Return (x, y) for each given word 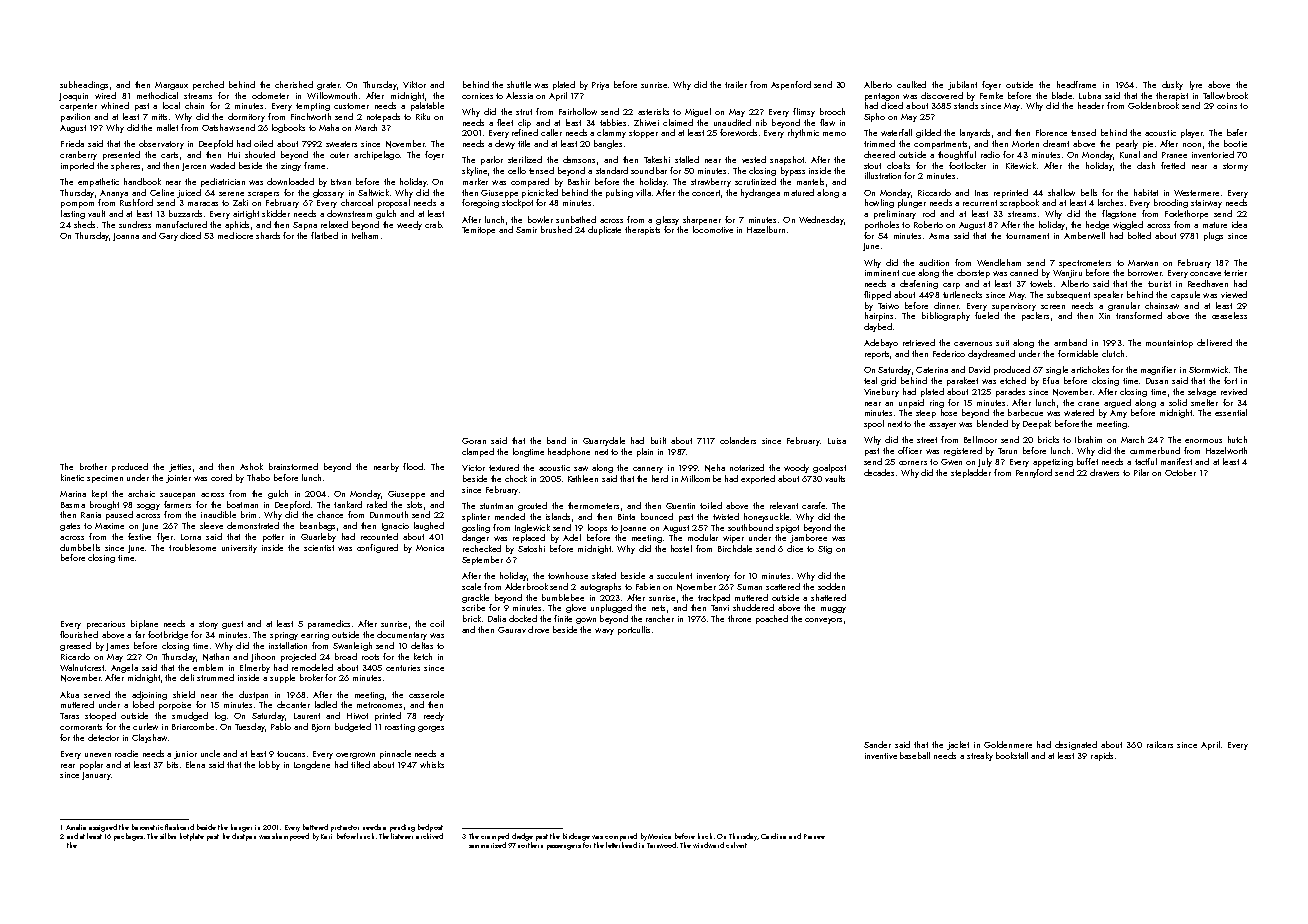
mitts (159, 117)
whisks (432, 764)
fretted (1173, 165)
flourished (79, 634)
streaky (980, 756)
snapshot (787, 160)
